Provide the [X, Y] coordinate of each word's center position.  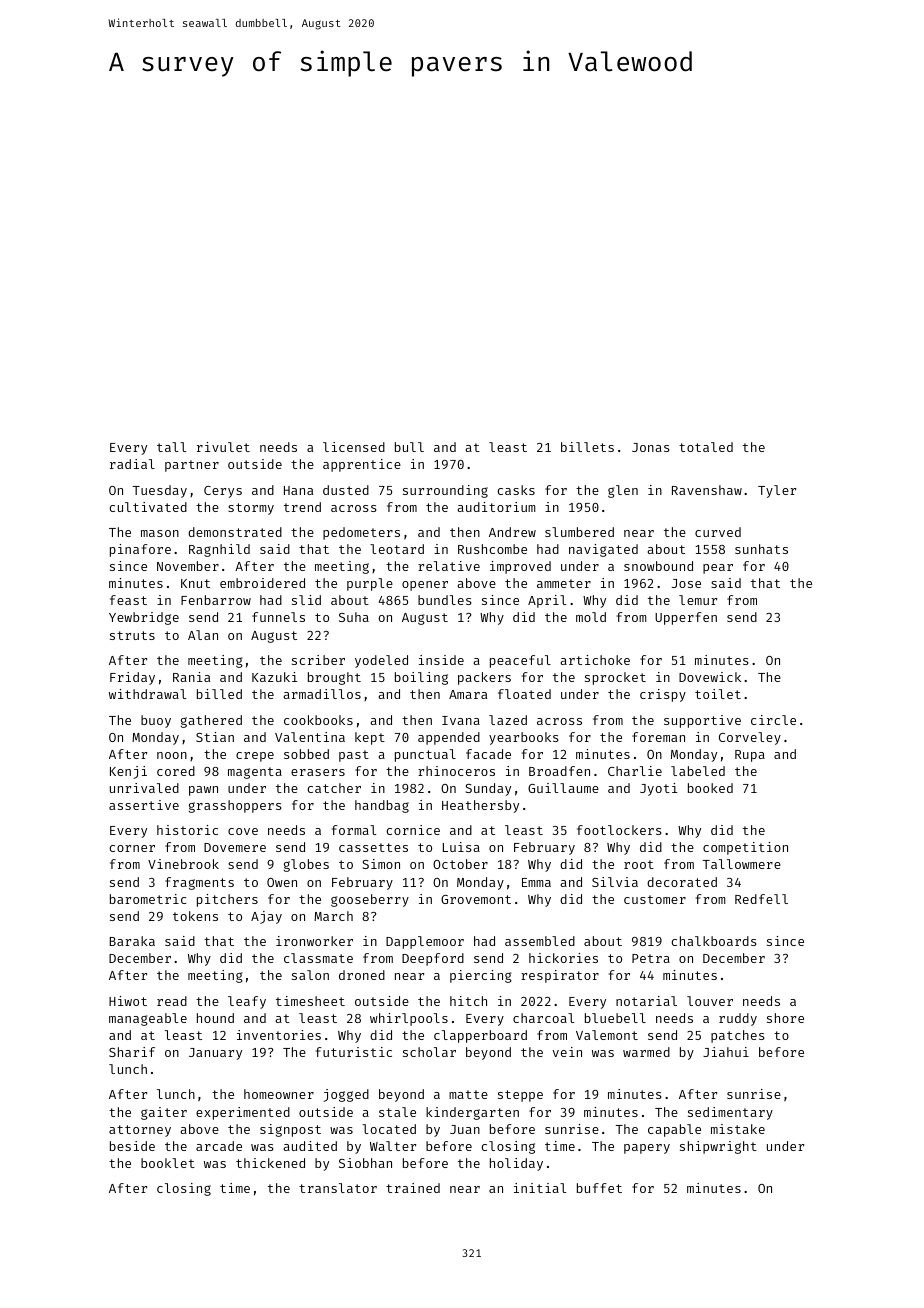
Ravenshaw [707, 490]
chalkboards [714, 941]
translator [338, 1188]
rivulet [223, 447]
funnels [278, 617]
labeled [698, 771]
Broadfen [559, 771]
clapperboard [480, 1036]
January [215, 1054]
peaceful [520, 661]
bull [409, 447]
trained [413, 1188]
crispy [663, 695]
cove [243, 831]
